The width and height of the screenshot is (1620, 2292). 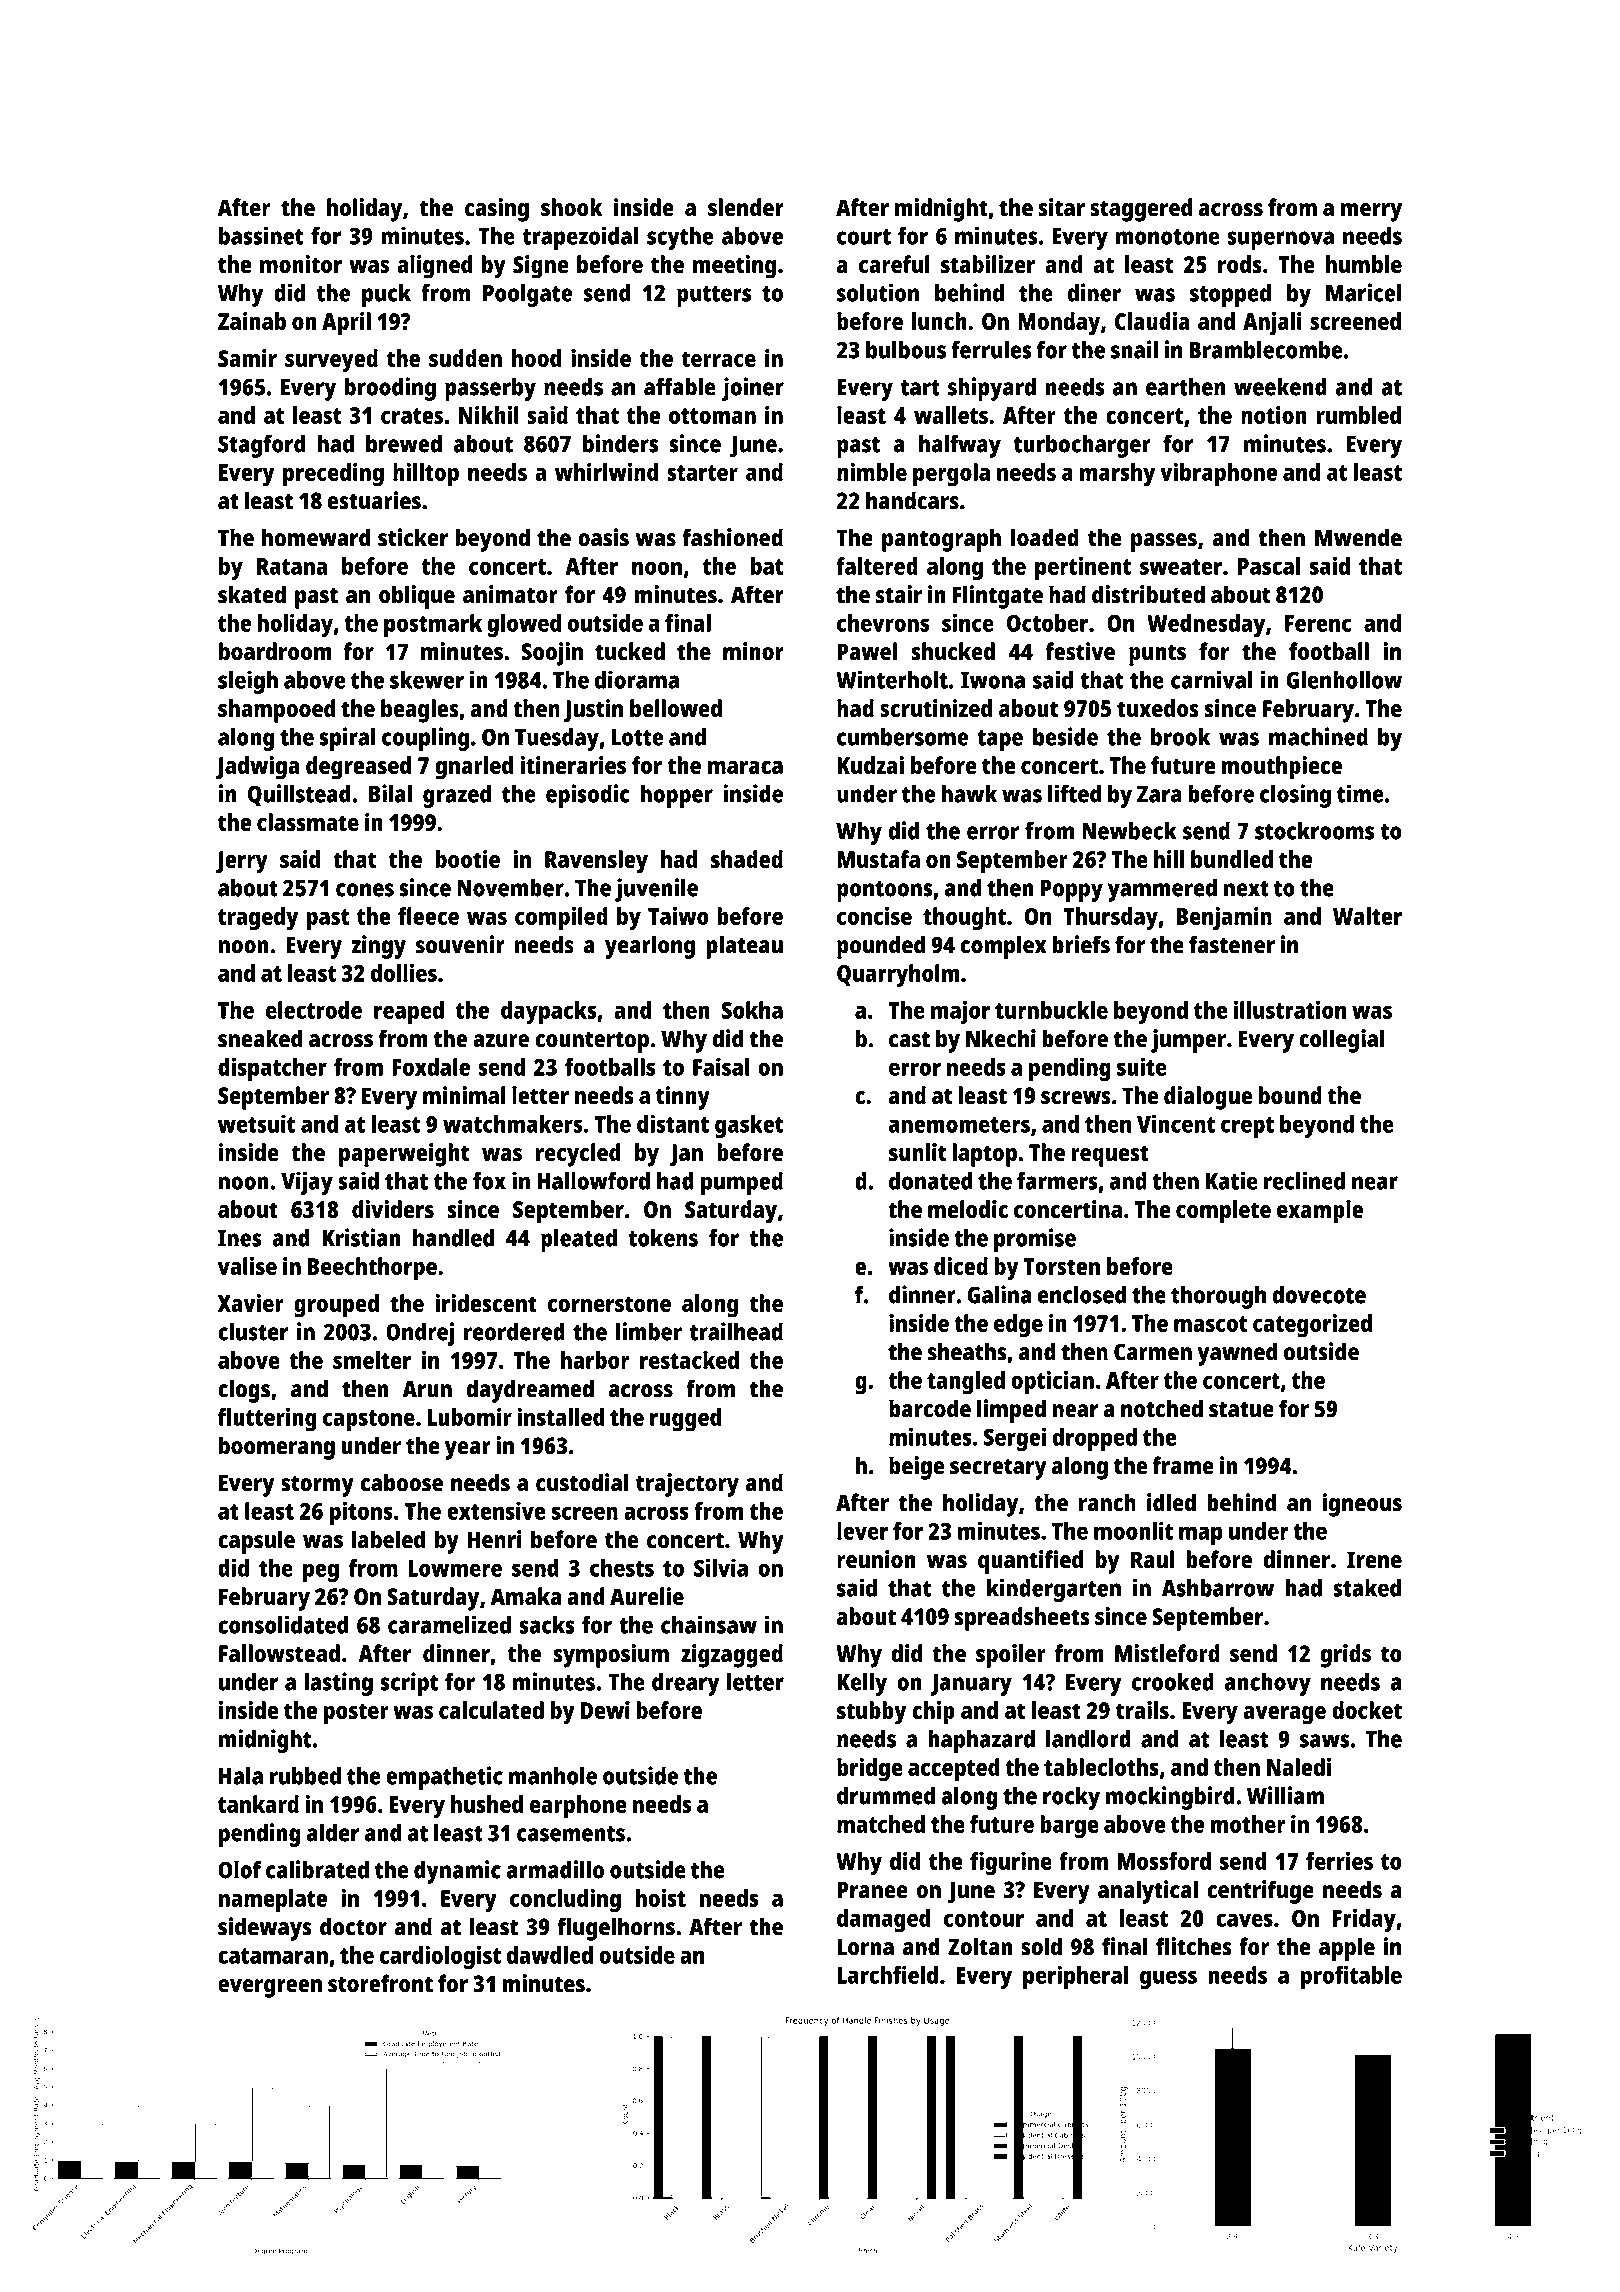 I want to click on sheaths, so click(x=967, y=1351).
